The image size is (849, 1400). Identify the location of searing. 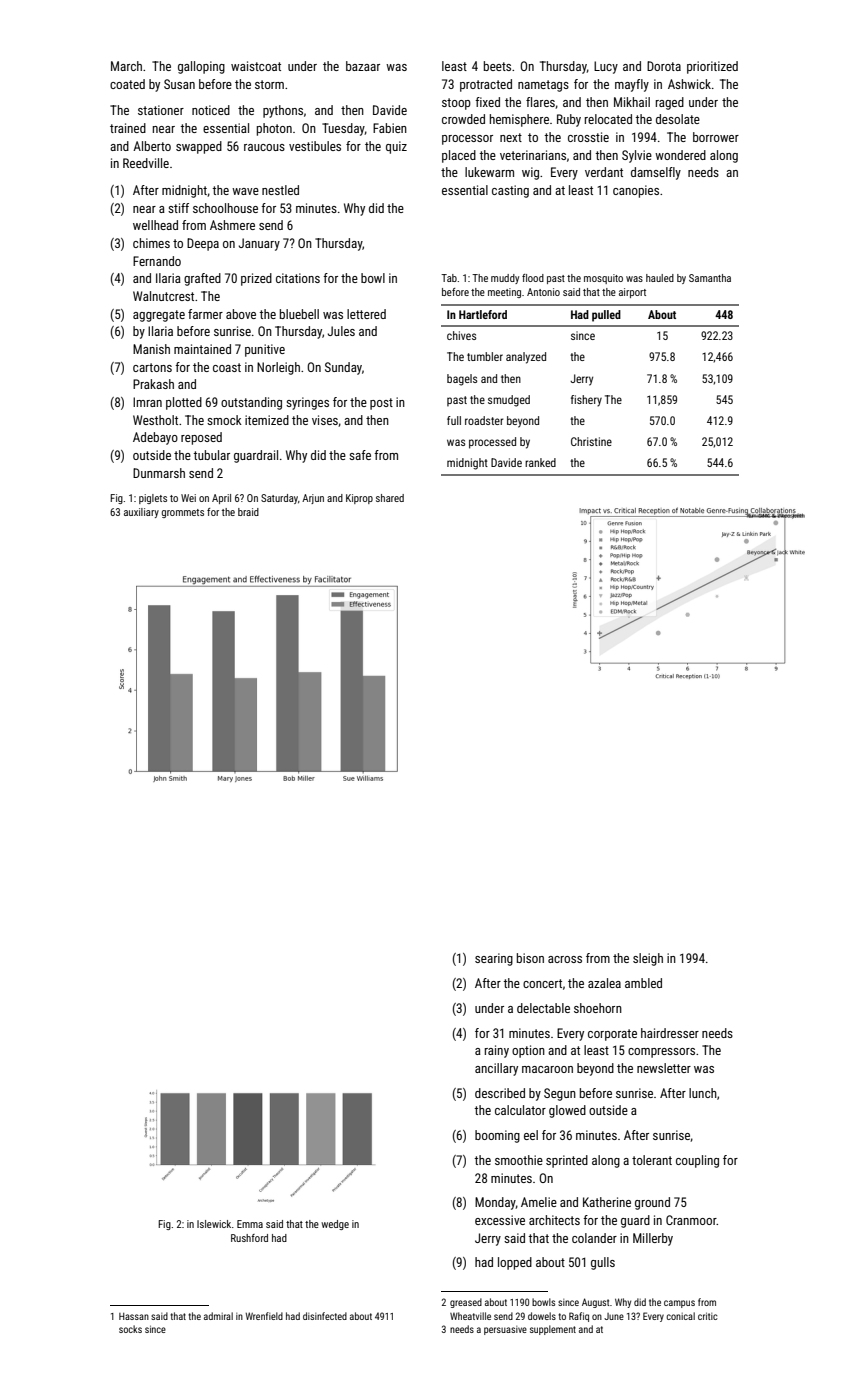
(494, 959).
